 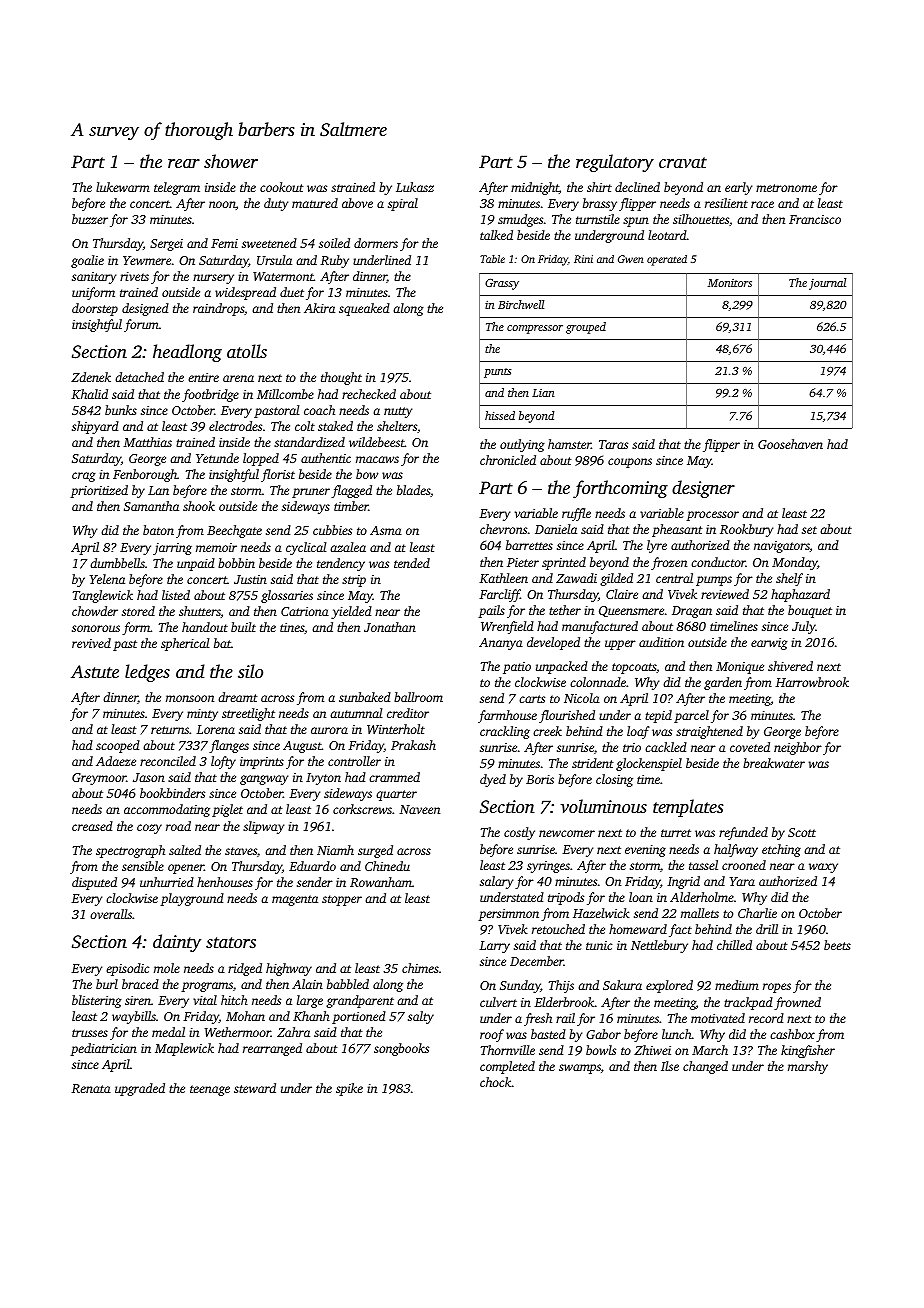 I want to click on barrettes, so click(x=529, y=545).
